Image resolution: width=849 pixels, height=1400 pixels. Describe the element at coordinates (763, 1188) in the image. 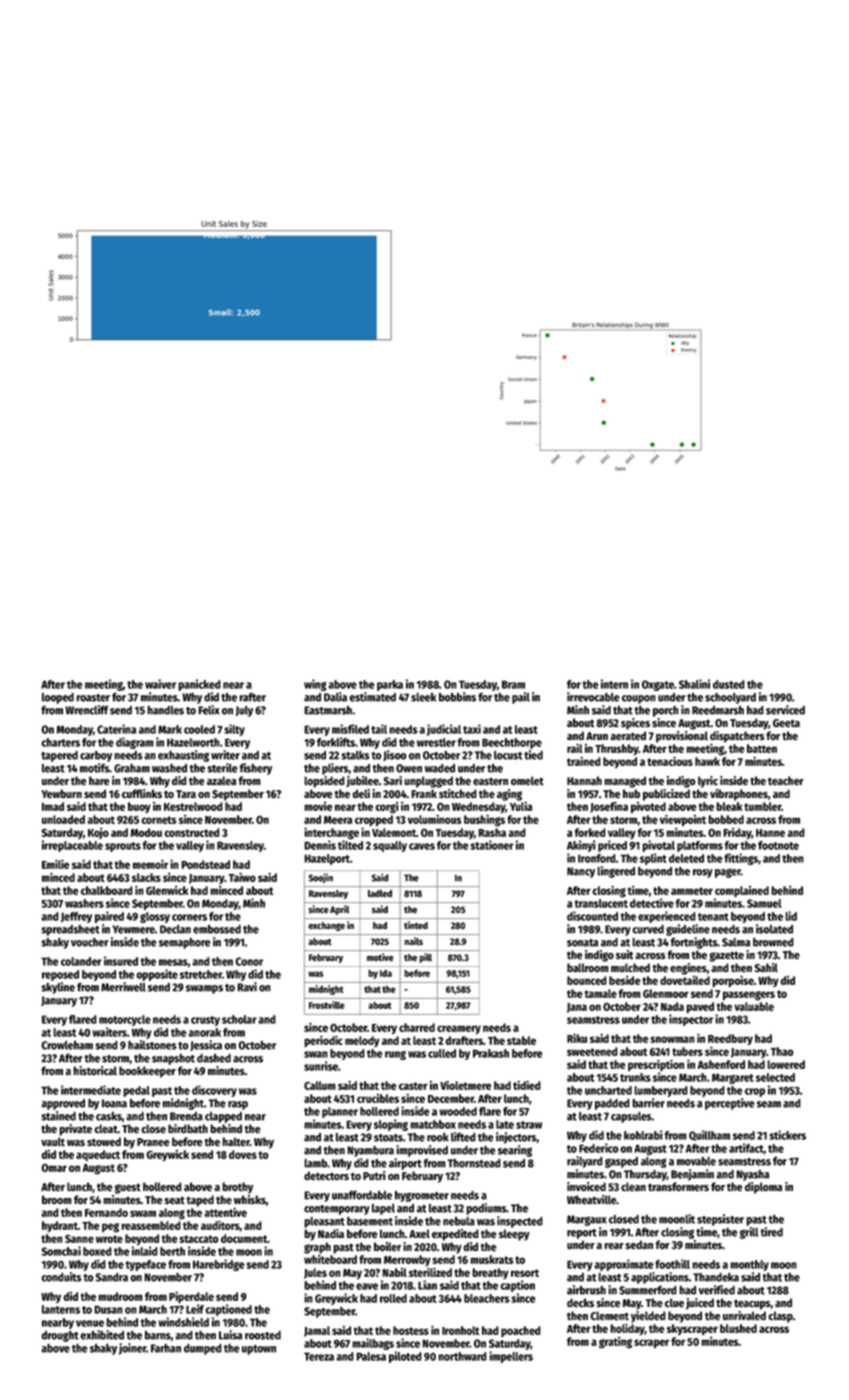

I see `diploma` at that location.
